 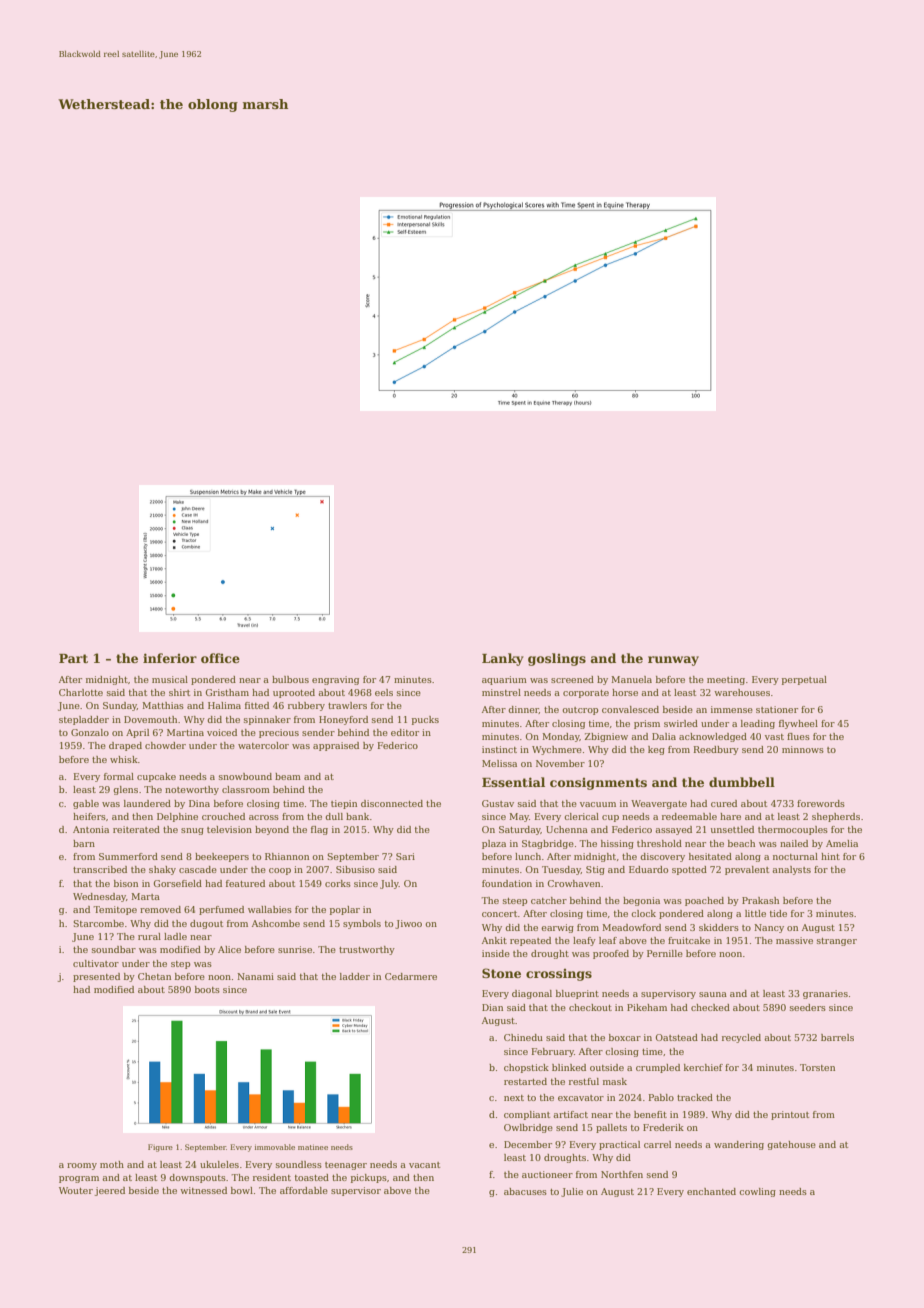 What do you see at coordinates (367, 950) in the screenshot?
I see `trustworthy` at bounding box center [367, 950].
